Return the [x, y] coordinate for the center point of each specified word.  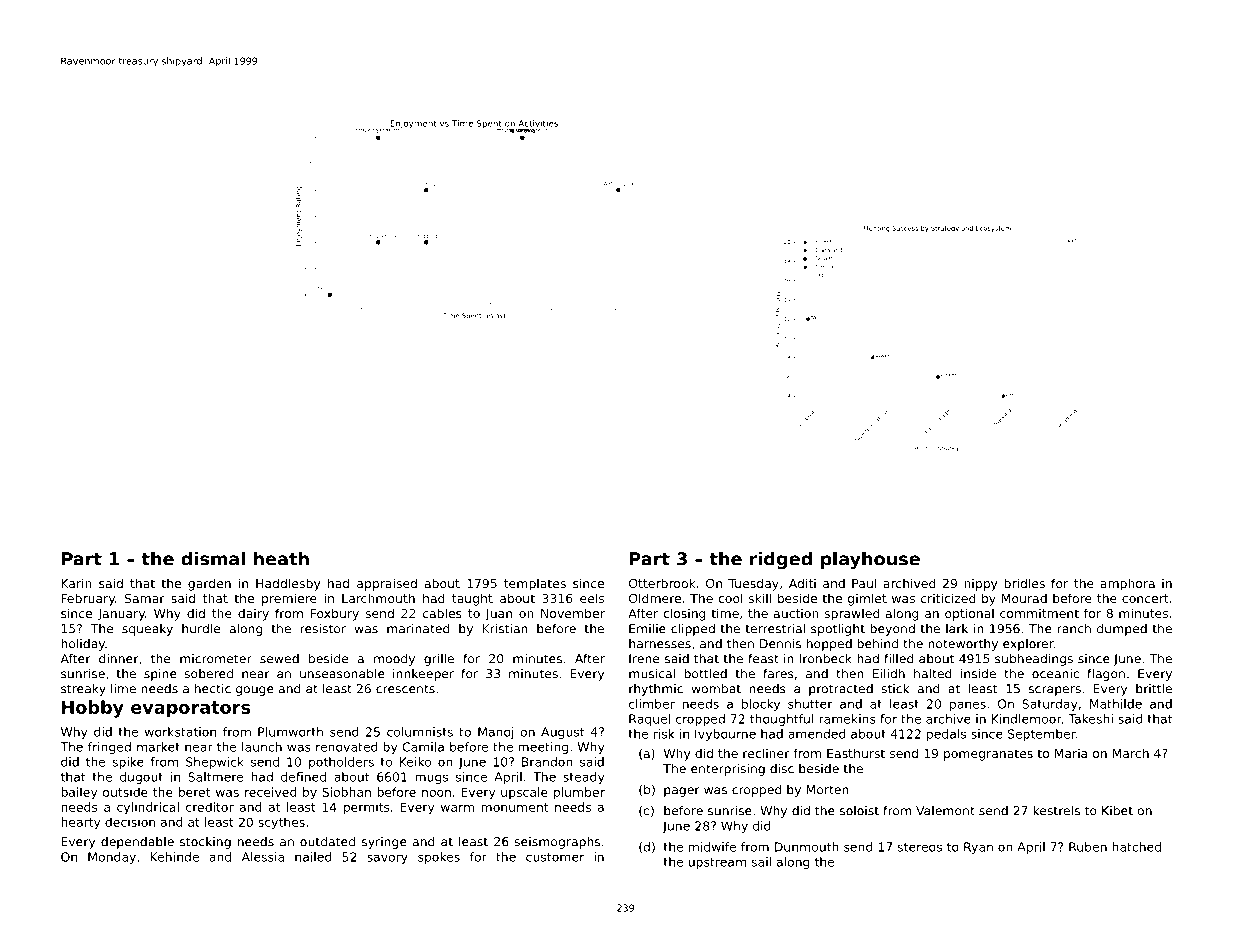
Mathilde [1116, 704]
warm [457, 808]
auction [796, 613]
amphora [1127, 584]
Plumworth [290, 732]
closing [684, 614]
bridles [1024, 583]
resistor [323, 629]
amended [817, 734]
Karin [76, 583]
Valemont [945, 811]
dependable [137, 843]
